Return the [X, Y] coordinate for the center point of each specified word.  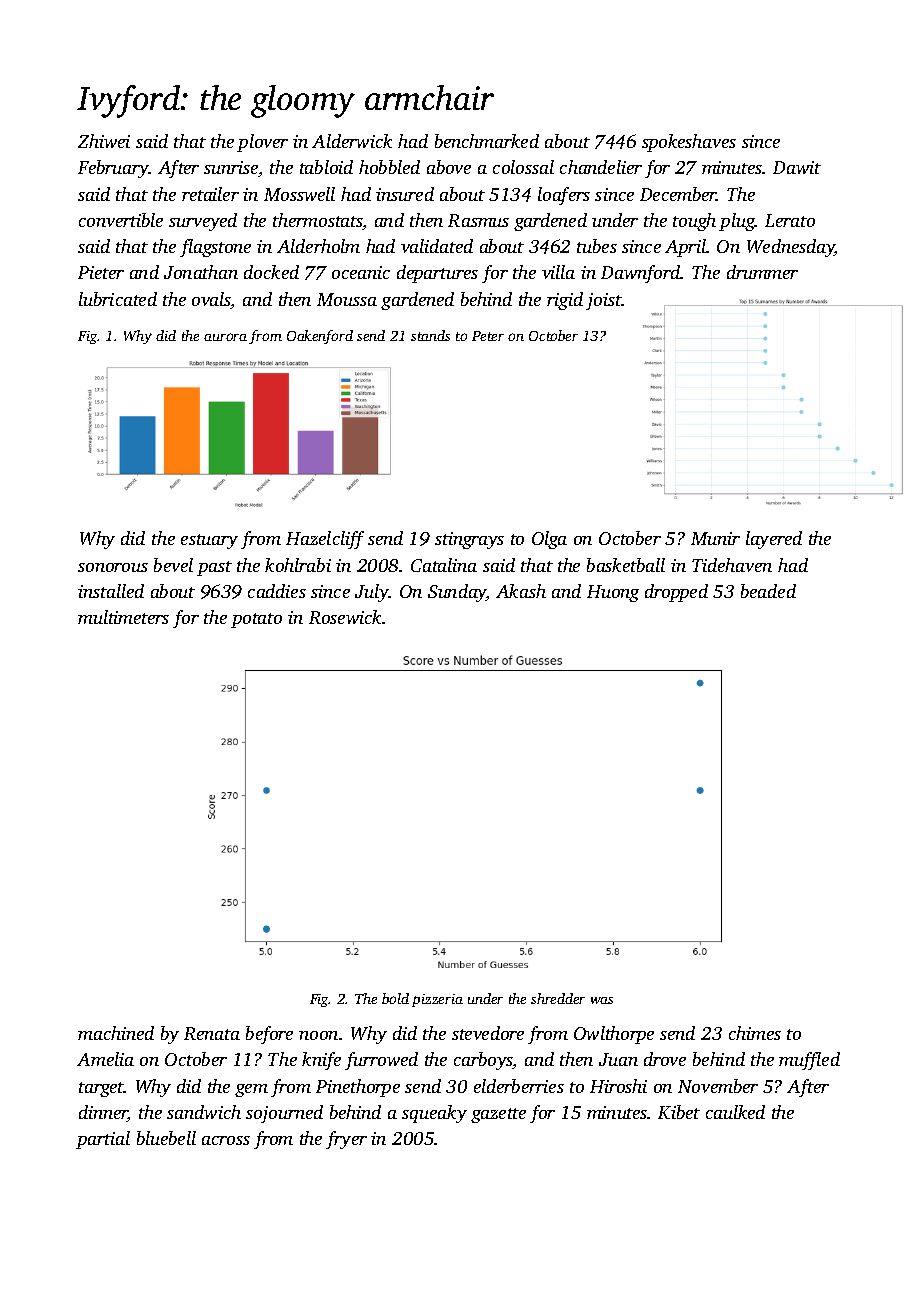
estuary [209, 541]
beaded [768, 591]
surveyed [203, 222]
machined [116, 1033]
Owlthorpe [614, 1035]
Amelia [105, 1059]
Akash [521, 591]
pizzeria [437, 1000]
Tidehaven [732, 565]
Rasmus [478, 220]
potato [256, 620]
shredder [558, 998]
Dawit [797, 167]
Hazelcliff [325, 540]
